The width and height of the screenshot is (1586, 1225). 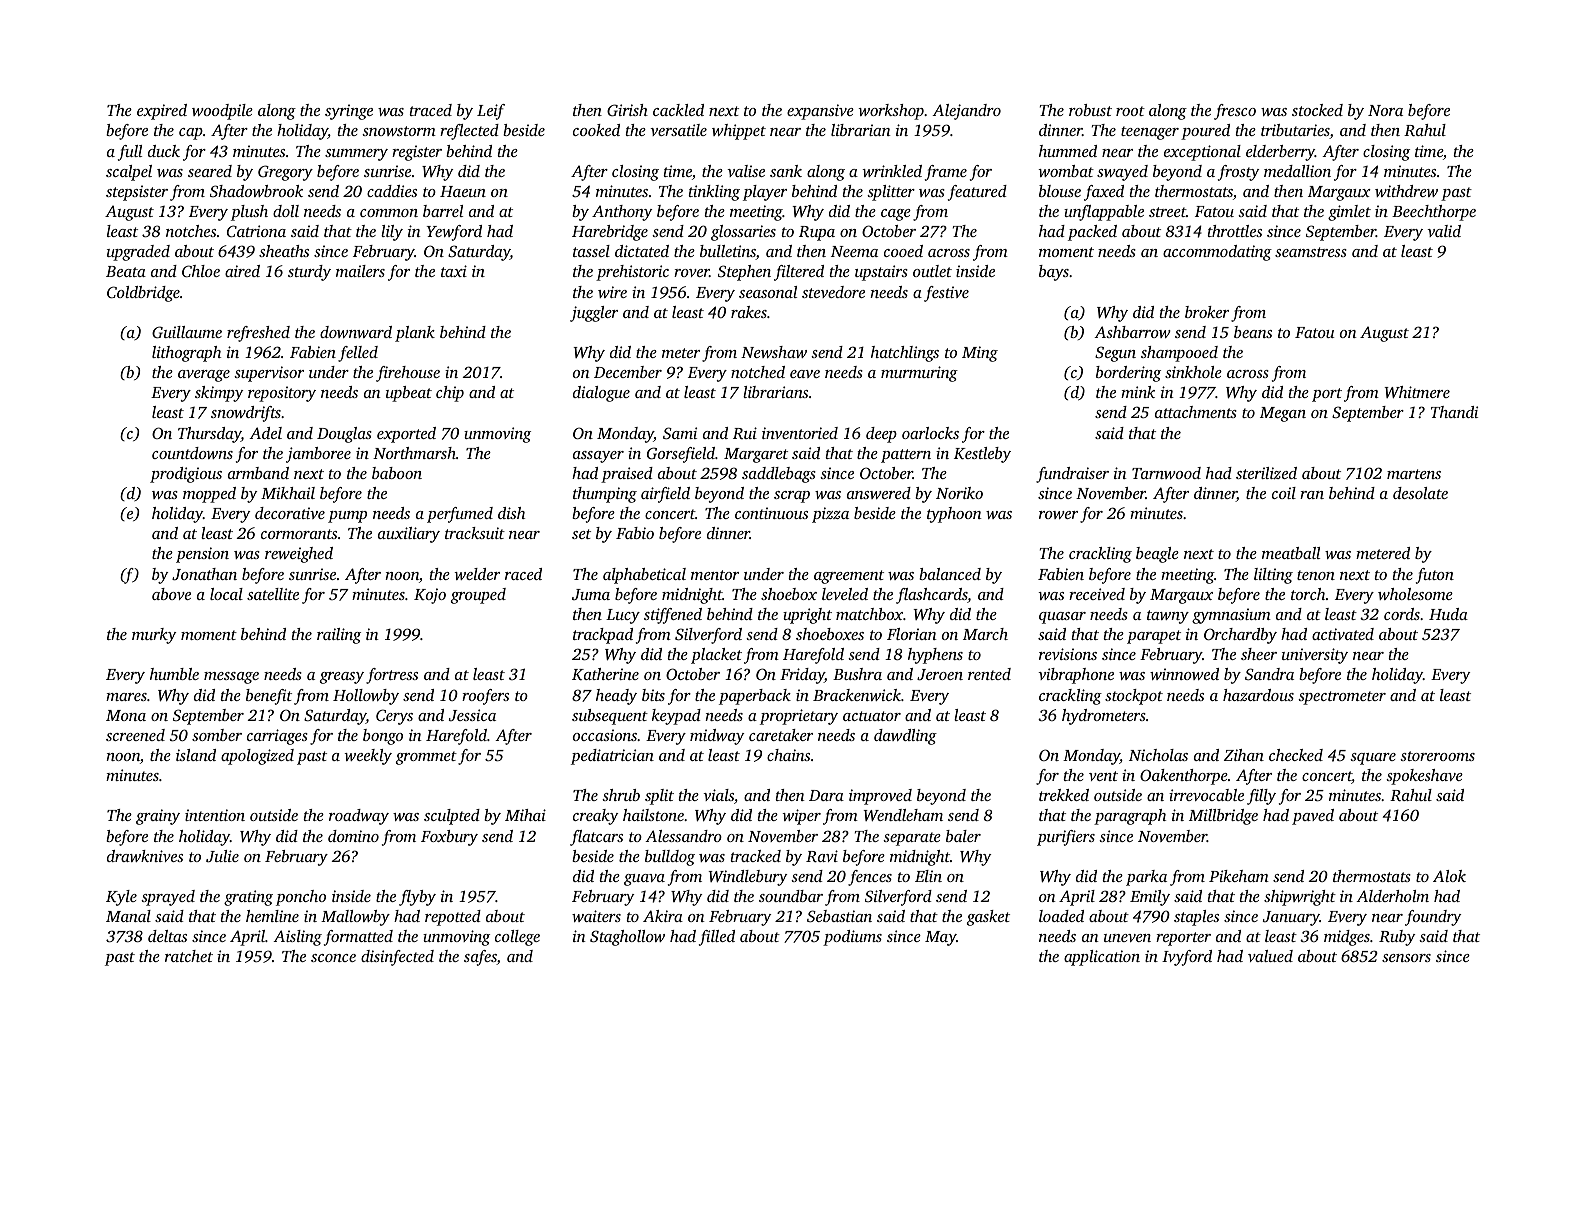 I want to click on Kojo, so click(x=430, y=596).
